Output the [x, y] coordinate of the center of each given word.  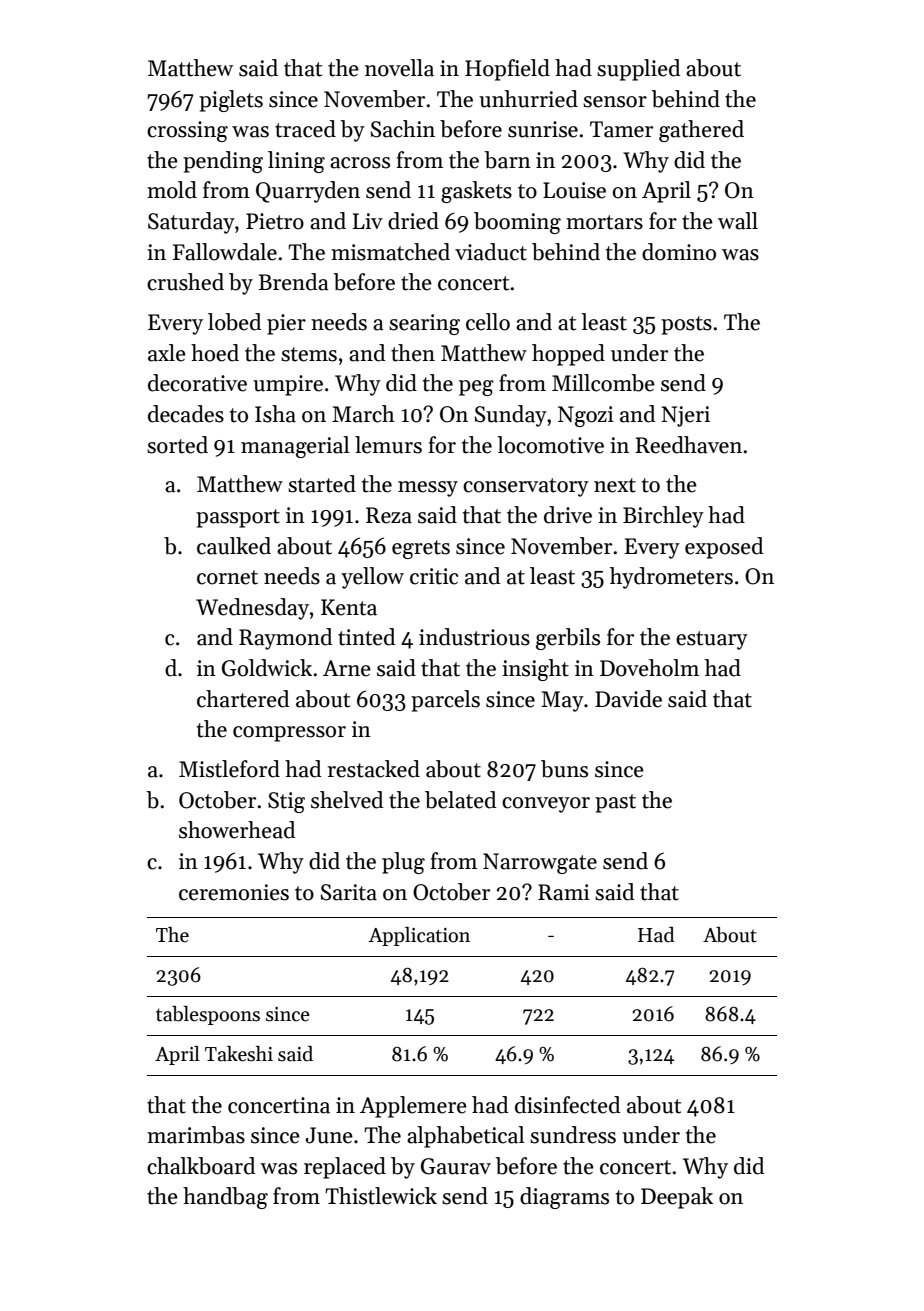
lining [296, 162]
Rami [564, 892]
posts [686, 325]
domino [679, 252]
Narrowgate [540, 863]
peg [476, 388]
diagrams [564, 1198]
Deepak [677, 1198]
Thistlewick [381, 1196]
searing [424, 324]
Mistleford [229, 769]
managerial [295, 447]
